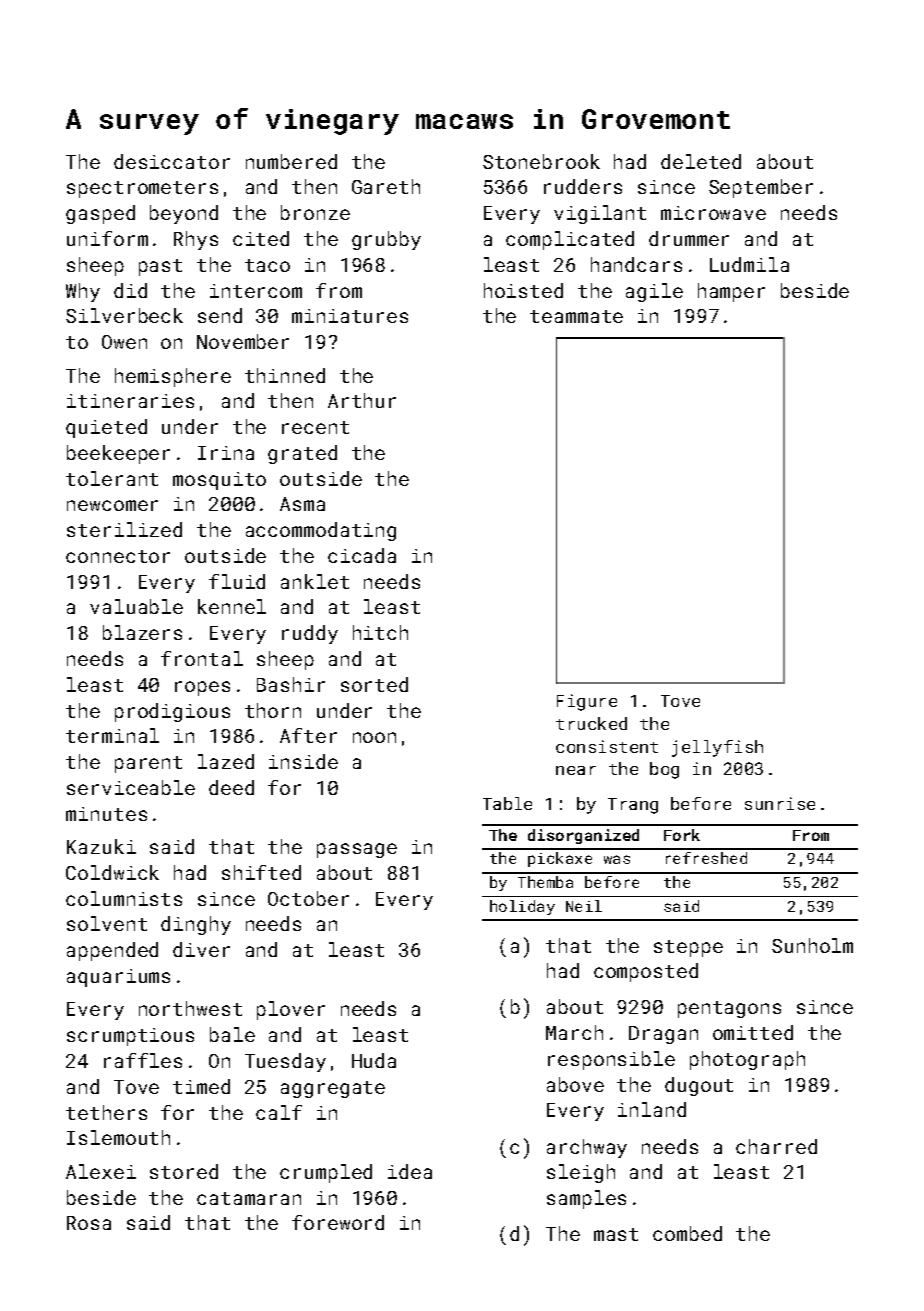 The width and height of the page is (924, 1311). I want to click on hamper, so click(731, 292).
